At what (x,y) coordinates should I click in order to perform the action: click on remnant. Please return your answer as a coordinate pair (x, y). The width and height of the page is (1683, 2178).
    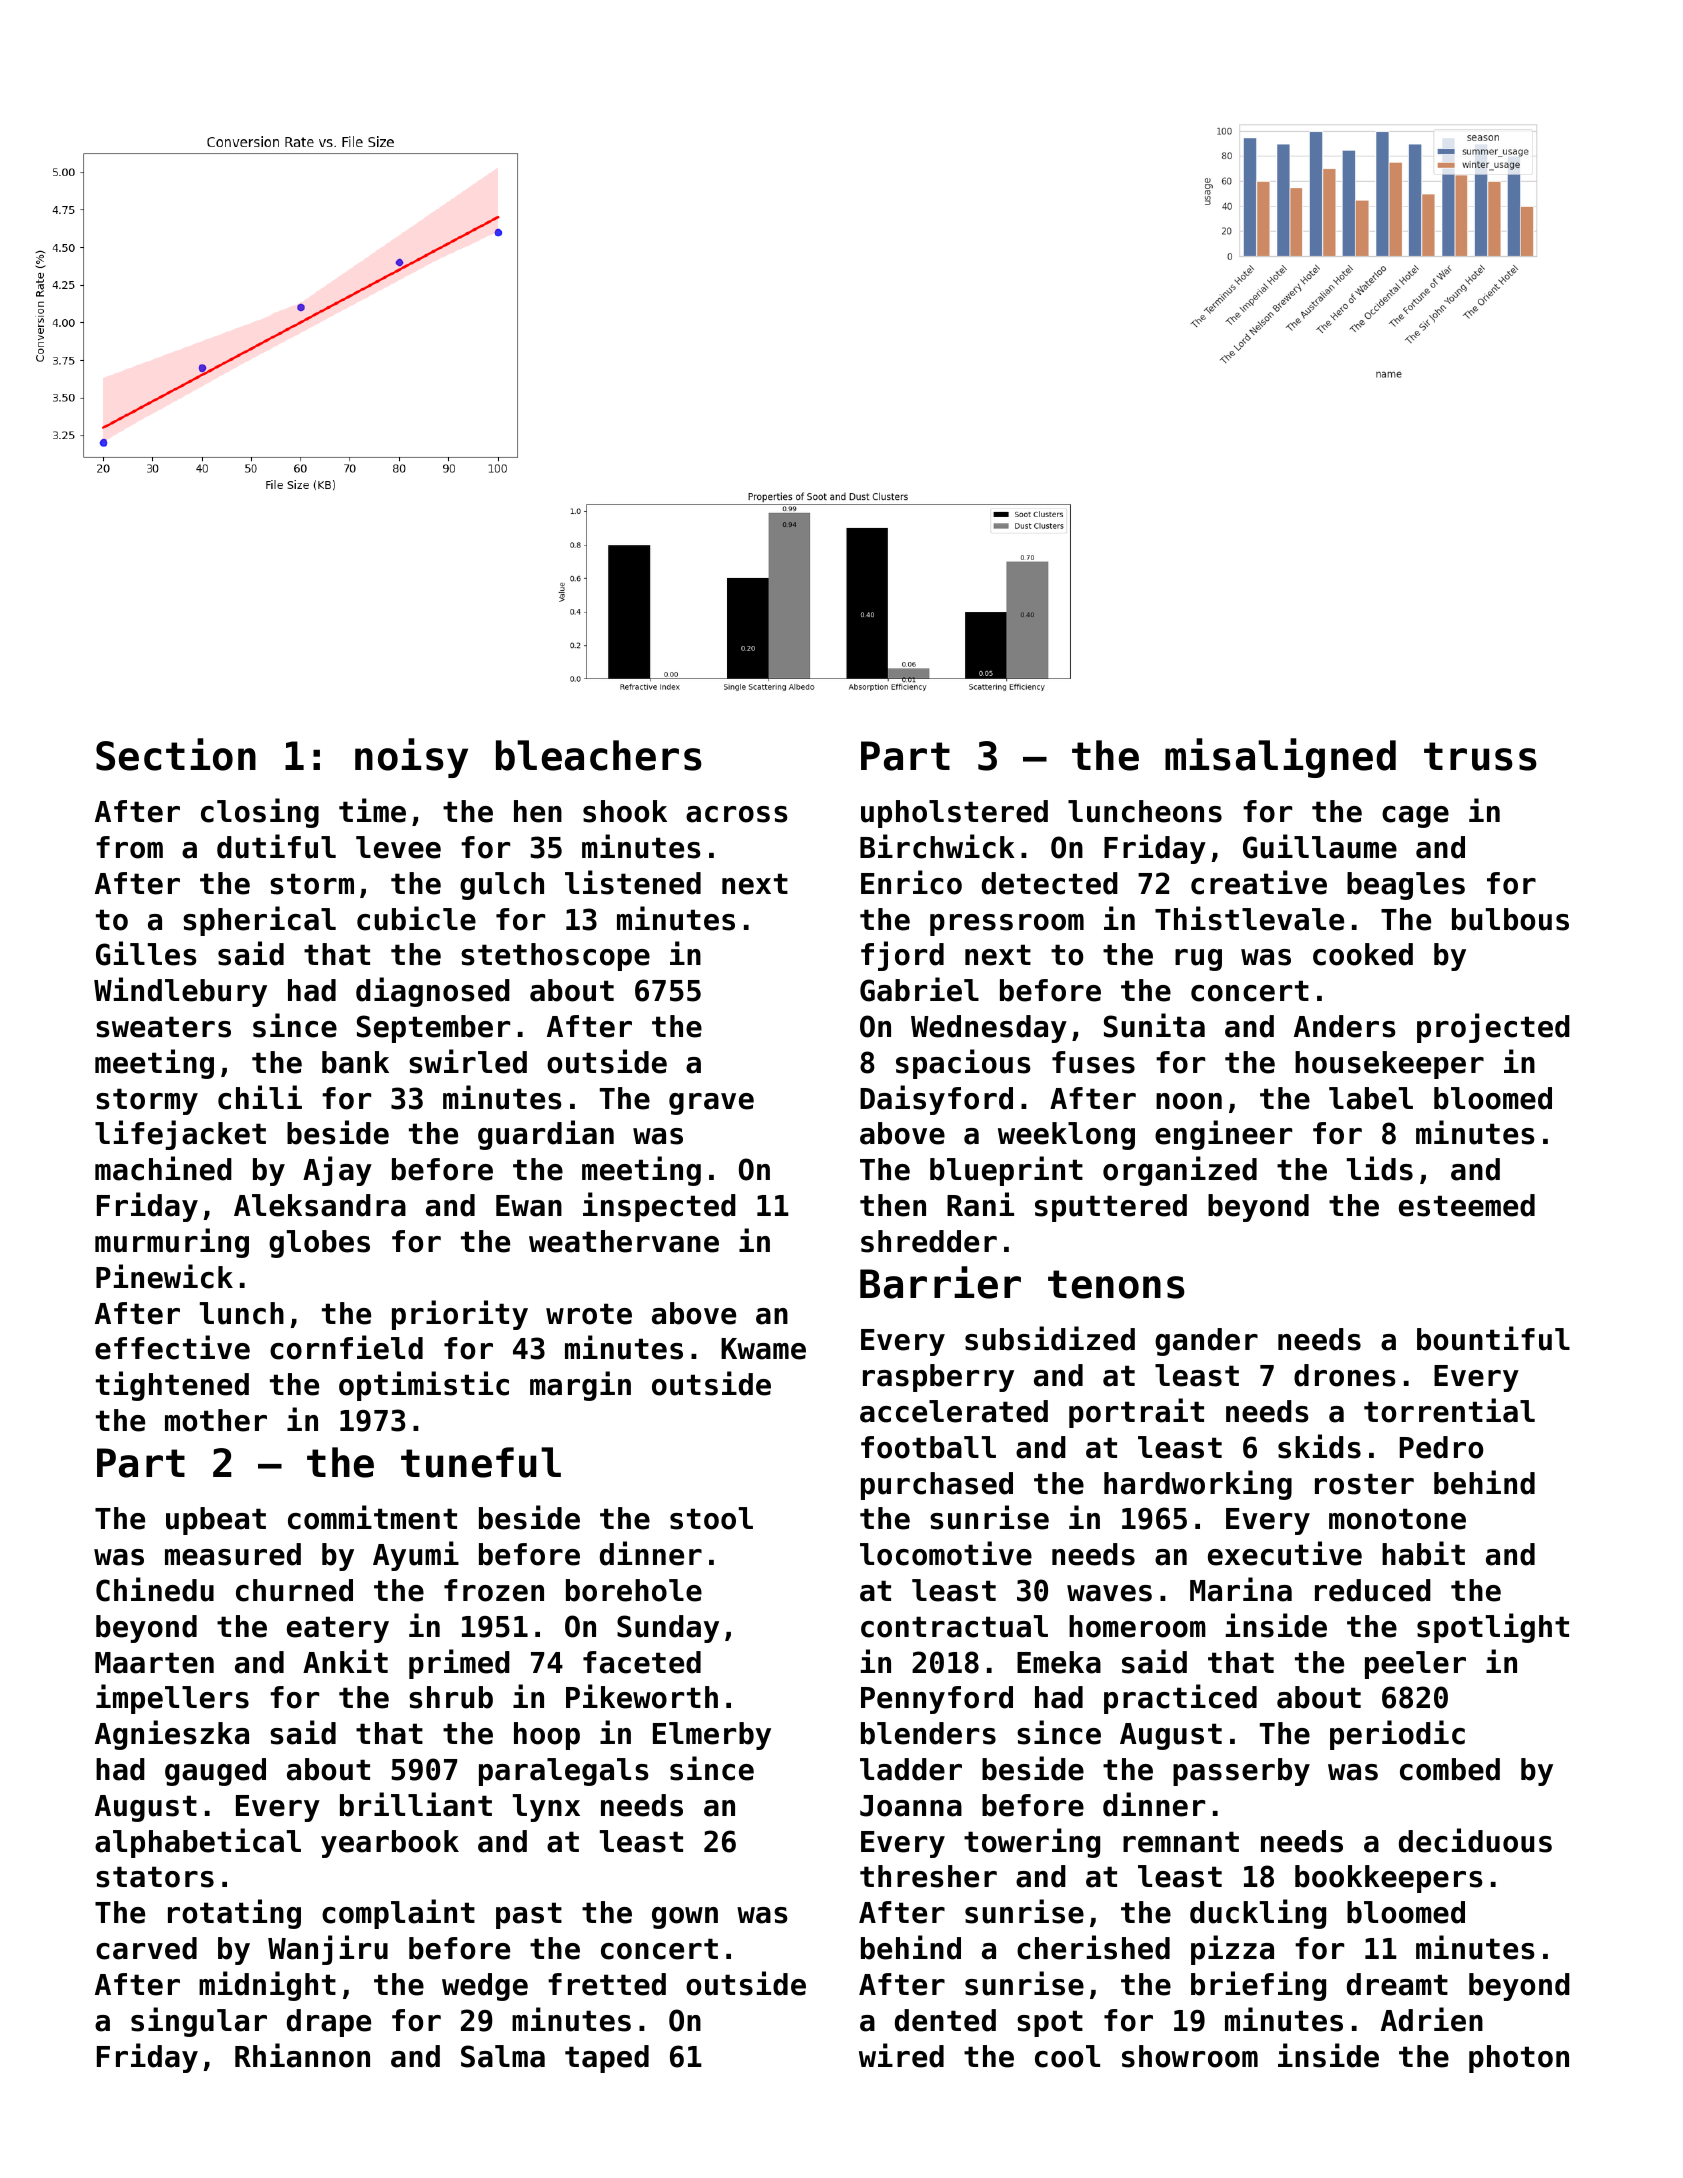
    Looking at the image, I should click on (1181, 1842).
